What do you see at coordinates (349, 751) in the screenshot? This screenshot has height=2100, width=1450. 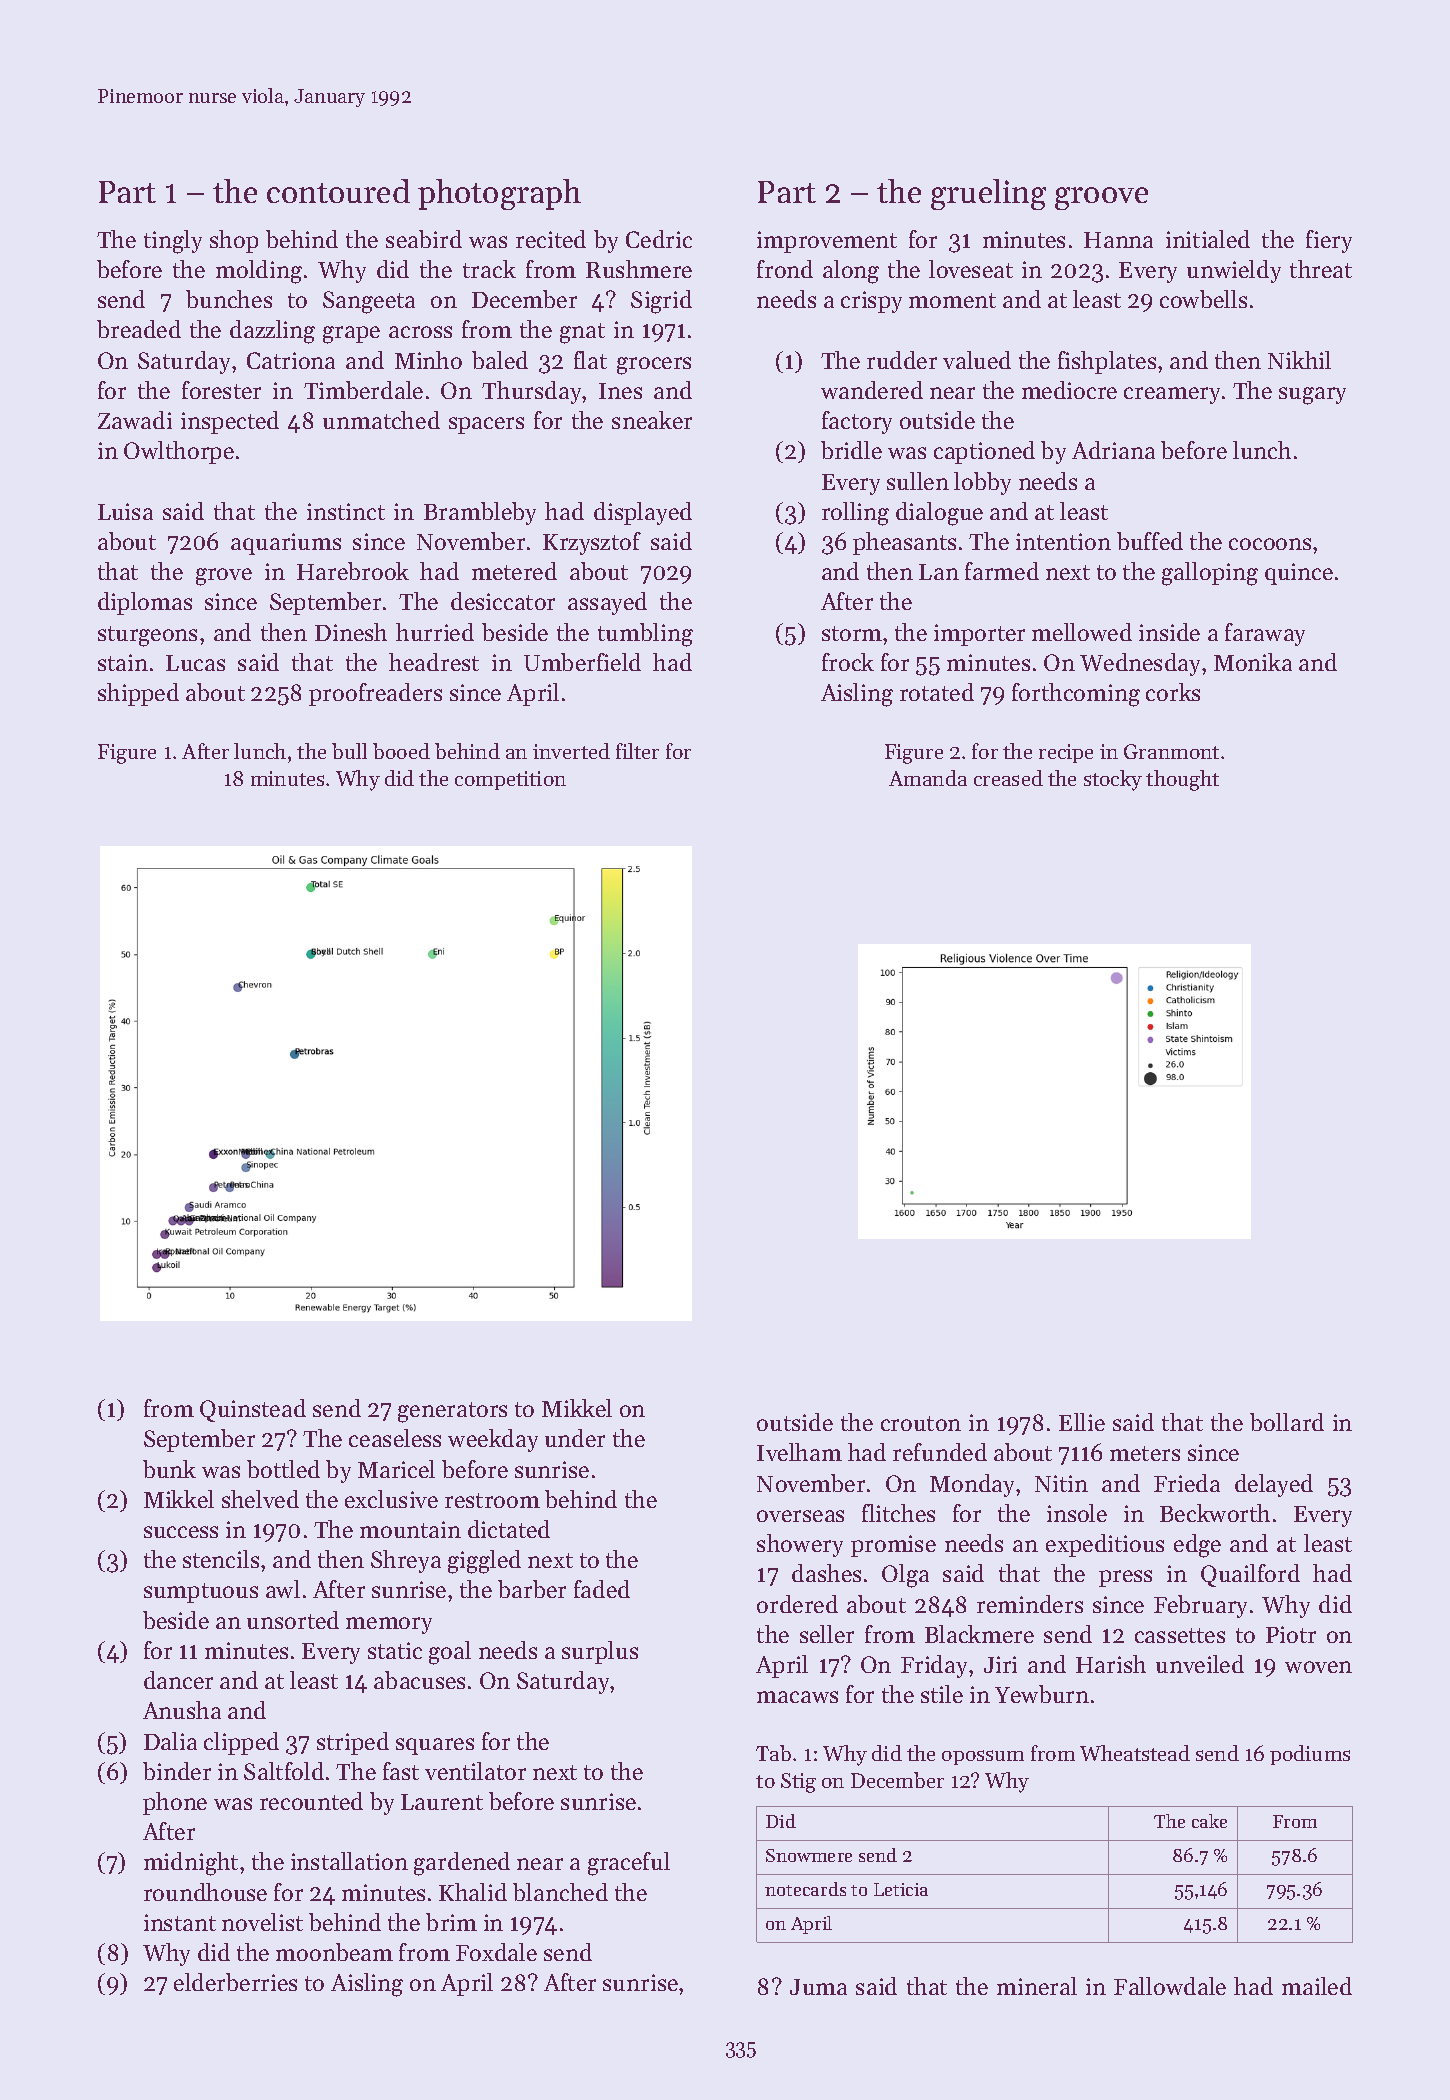 I see `bull` at bounding box center [349, 751].
